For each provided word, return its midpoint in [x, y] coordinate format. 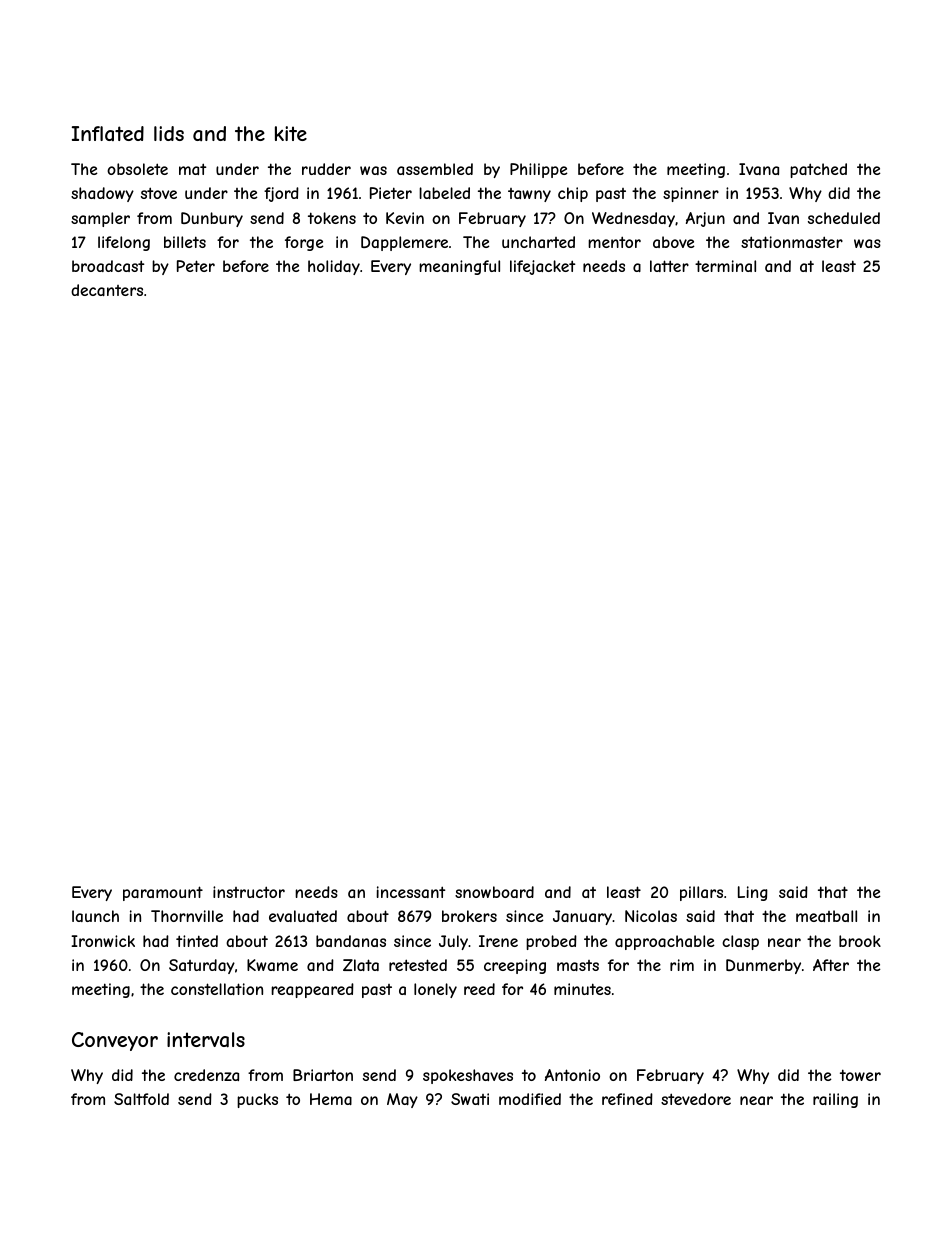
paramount [163, 893]
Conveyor [115, 1041]
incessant [410, 892]
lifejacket [542, 267]
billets [185, 242]
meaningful [459, 267]
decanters [107, 290]
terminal [725, 266]
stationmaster [792, 242]
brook [860, 941]
